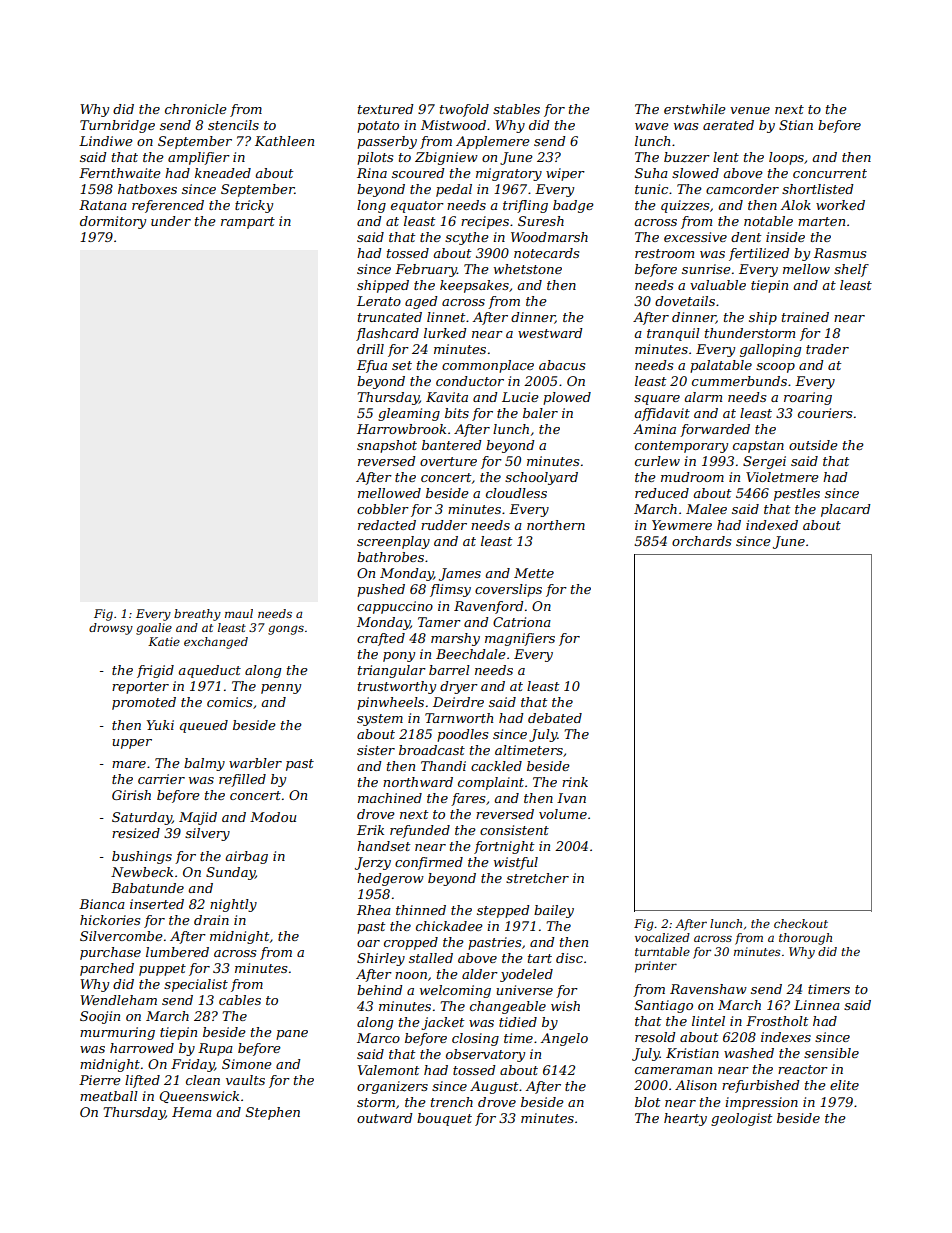 This screenshot has width=952, height=1233. Describe the element at coordinates (801, 923) in the screenshot. I see `checkout` at that location.
